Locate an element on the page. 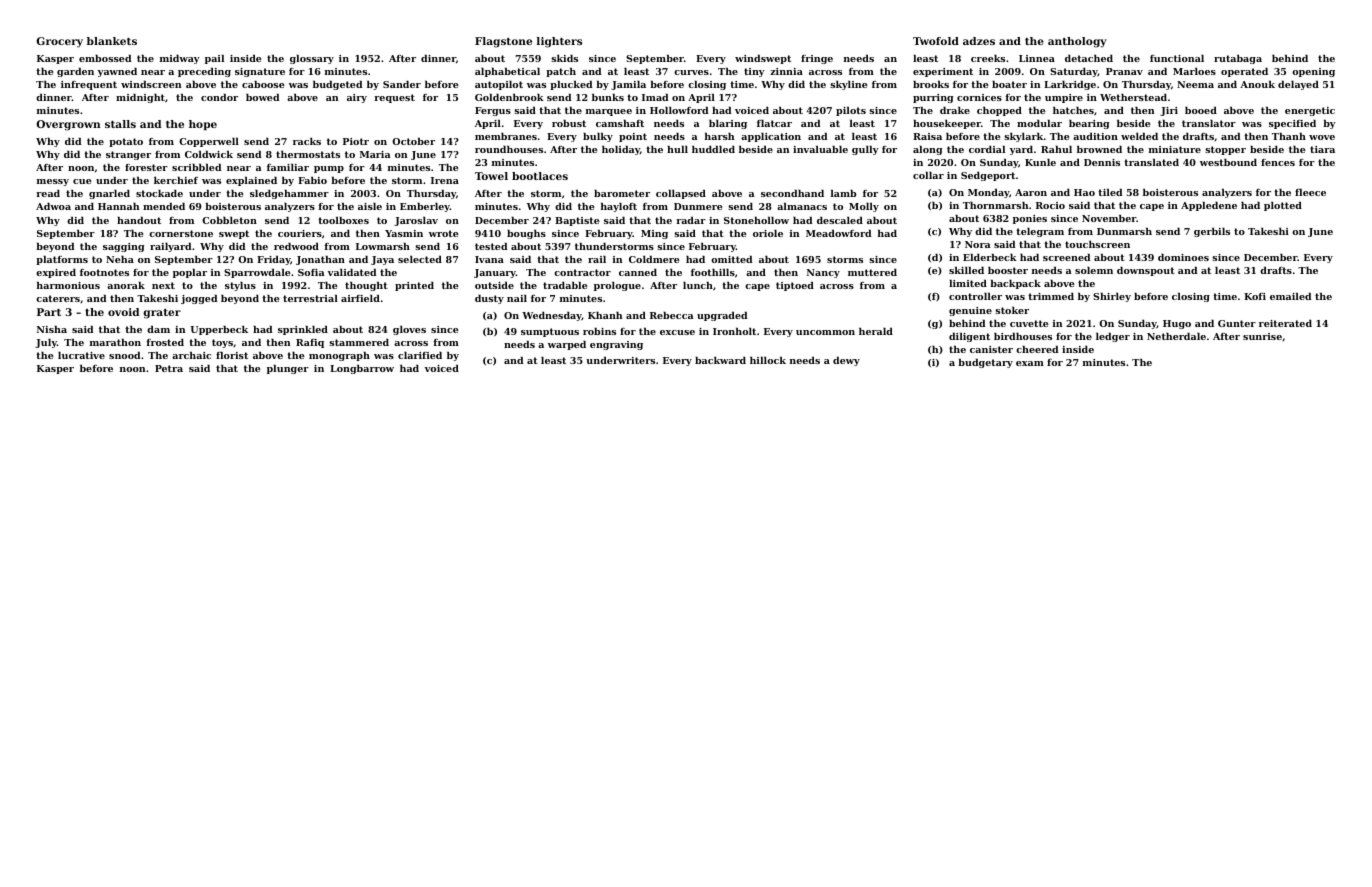 This document has height=887, width=1372. signature is located at coordinates (260, 72).
